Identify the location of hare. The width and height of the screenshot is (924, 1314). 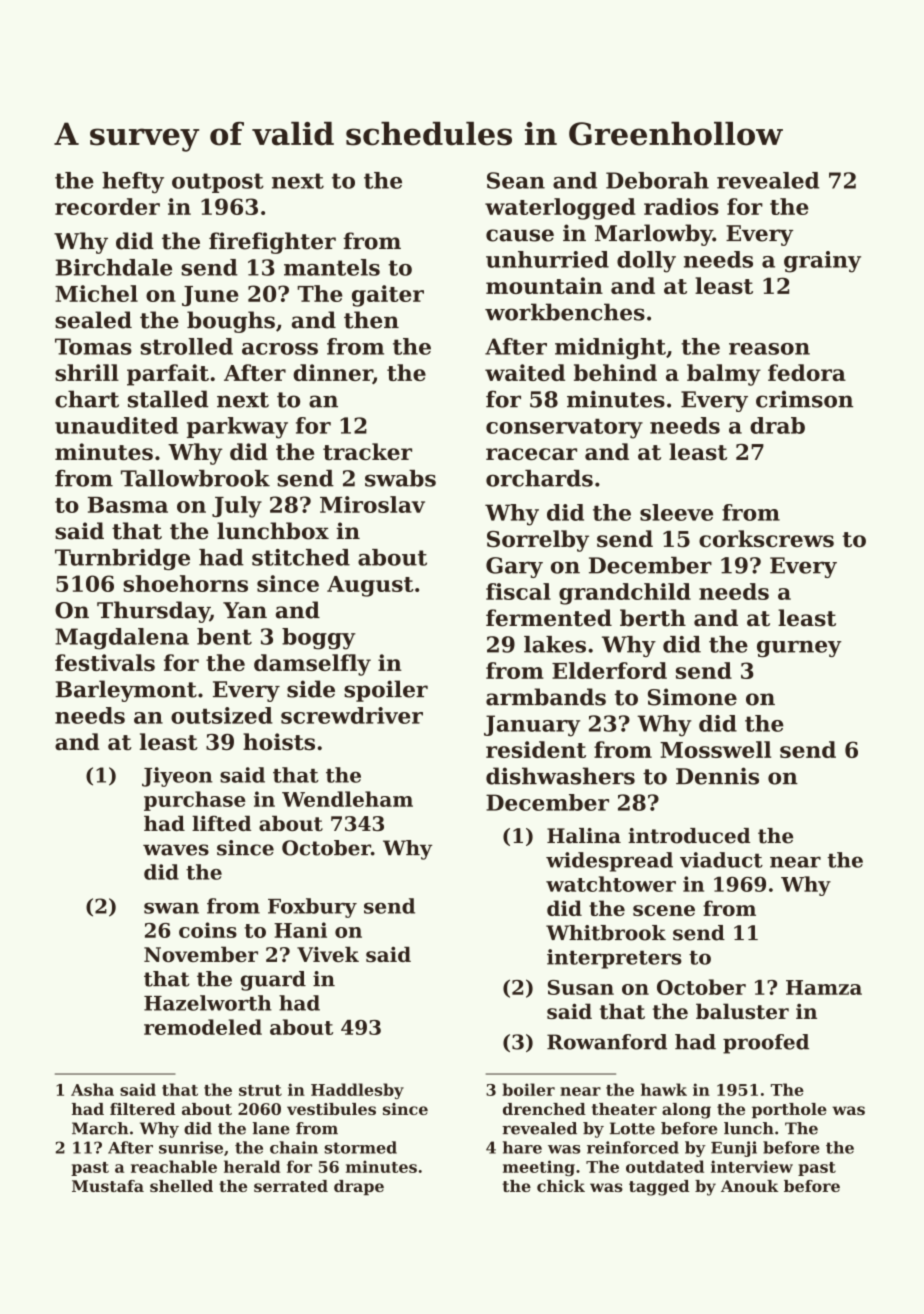
(522, 1147).
